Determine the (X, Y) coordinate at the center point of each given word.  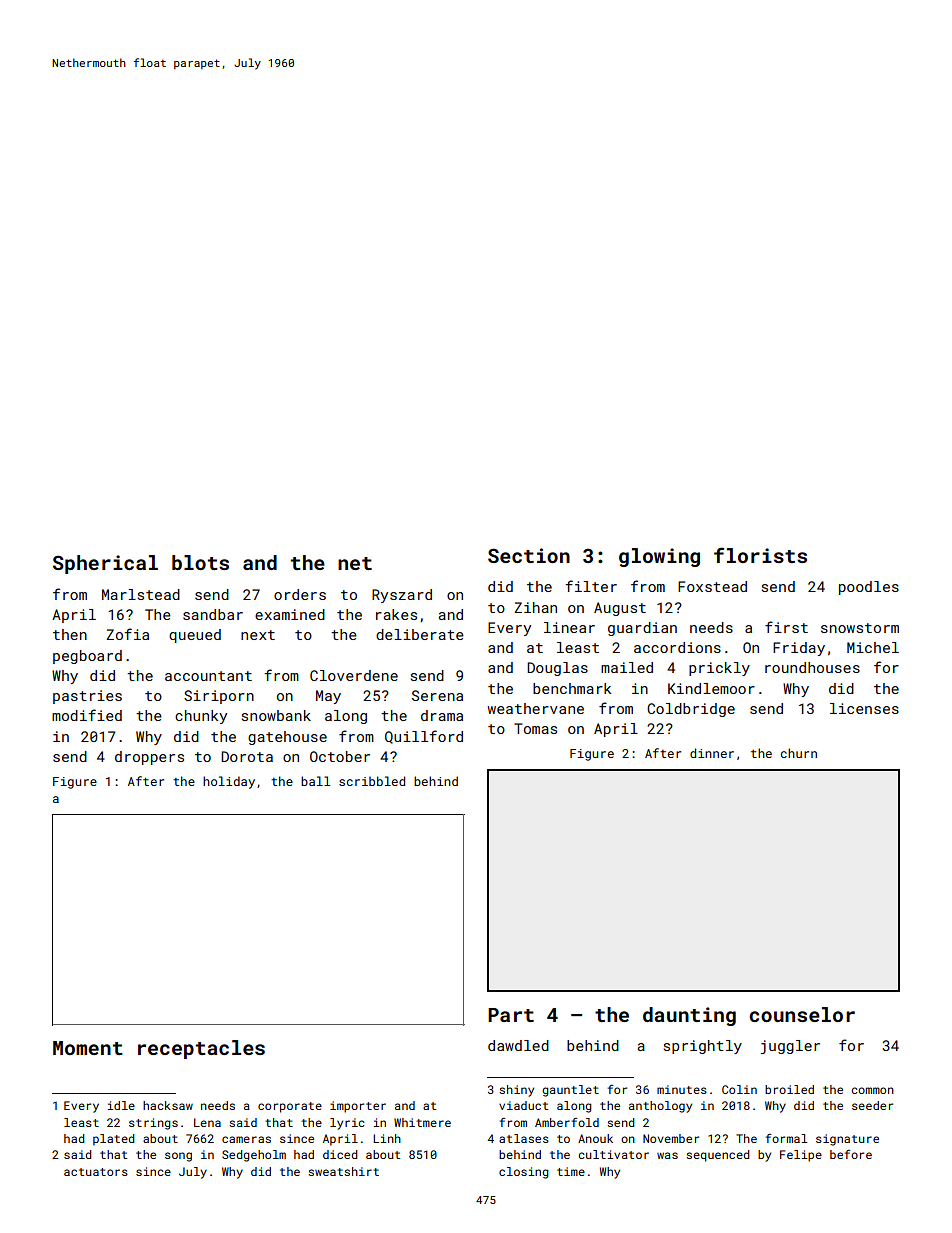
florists (760, 555)
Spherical (105, 564)
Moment (88, 1048)
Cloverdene (354, 675)
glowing (659, 557)
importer (358, 1107)
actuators (96, 1172)
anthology (660, 1107)
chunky (201, 717)
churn (799, 753)
